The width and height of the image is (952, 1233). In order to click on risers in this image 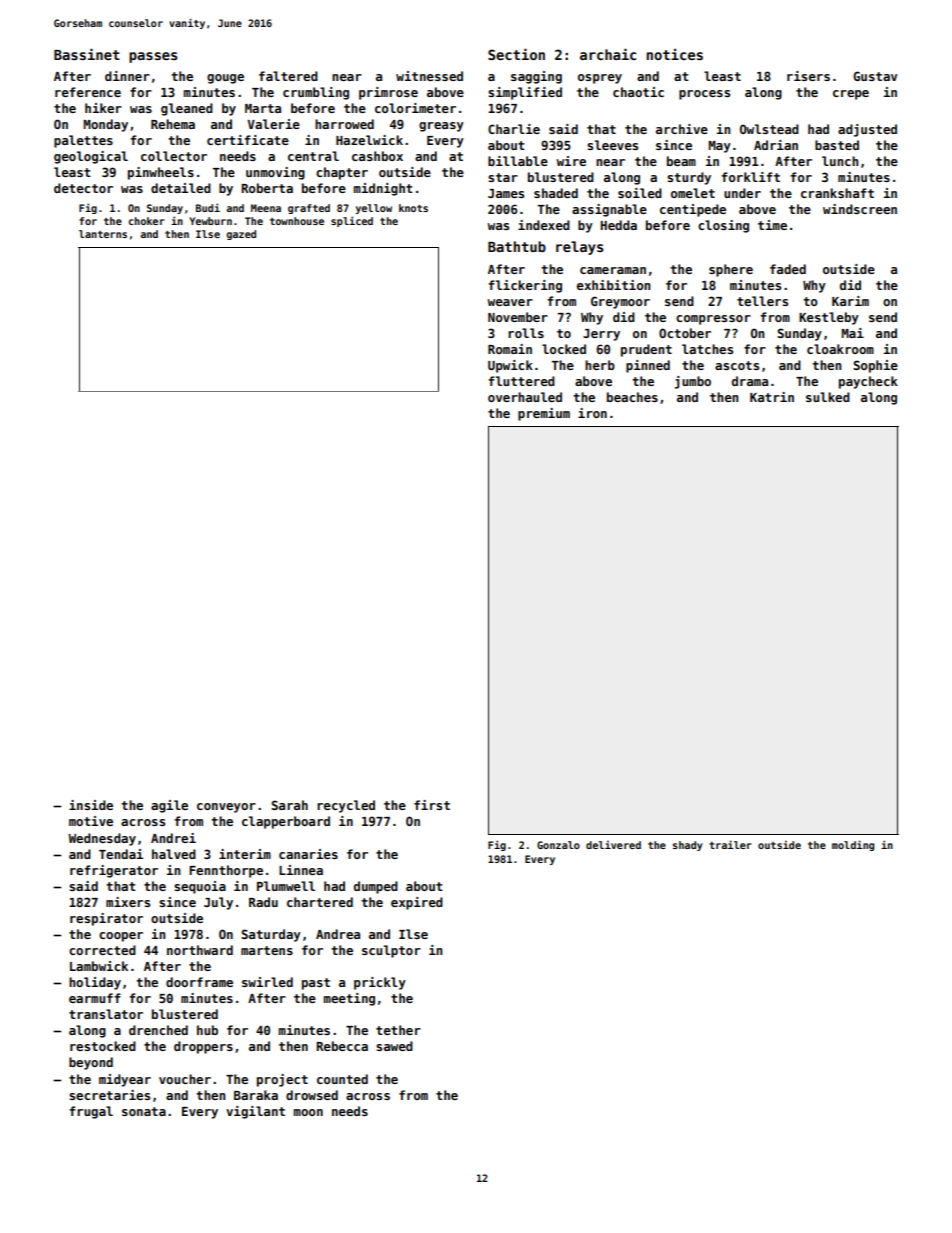, I will do `click(808, 76)`.
